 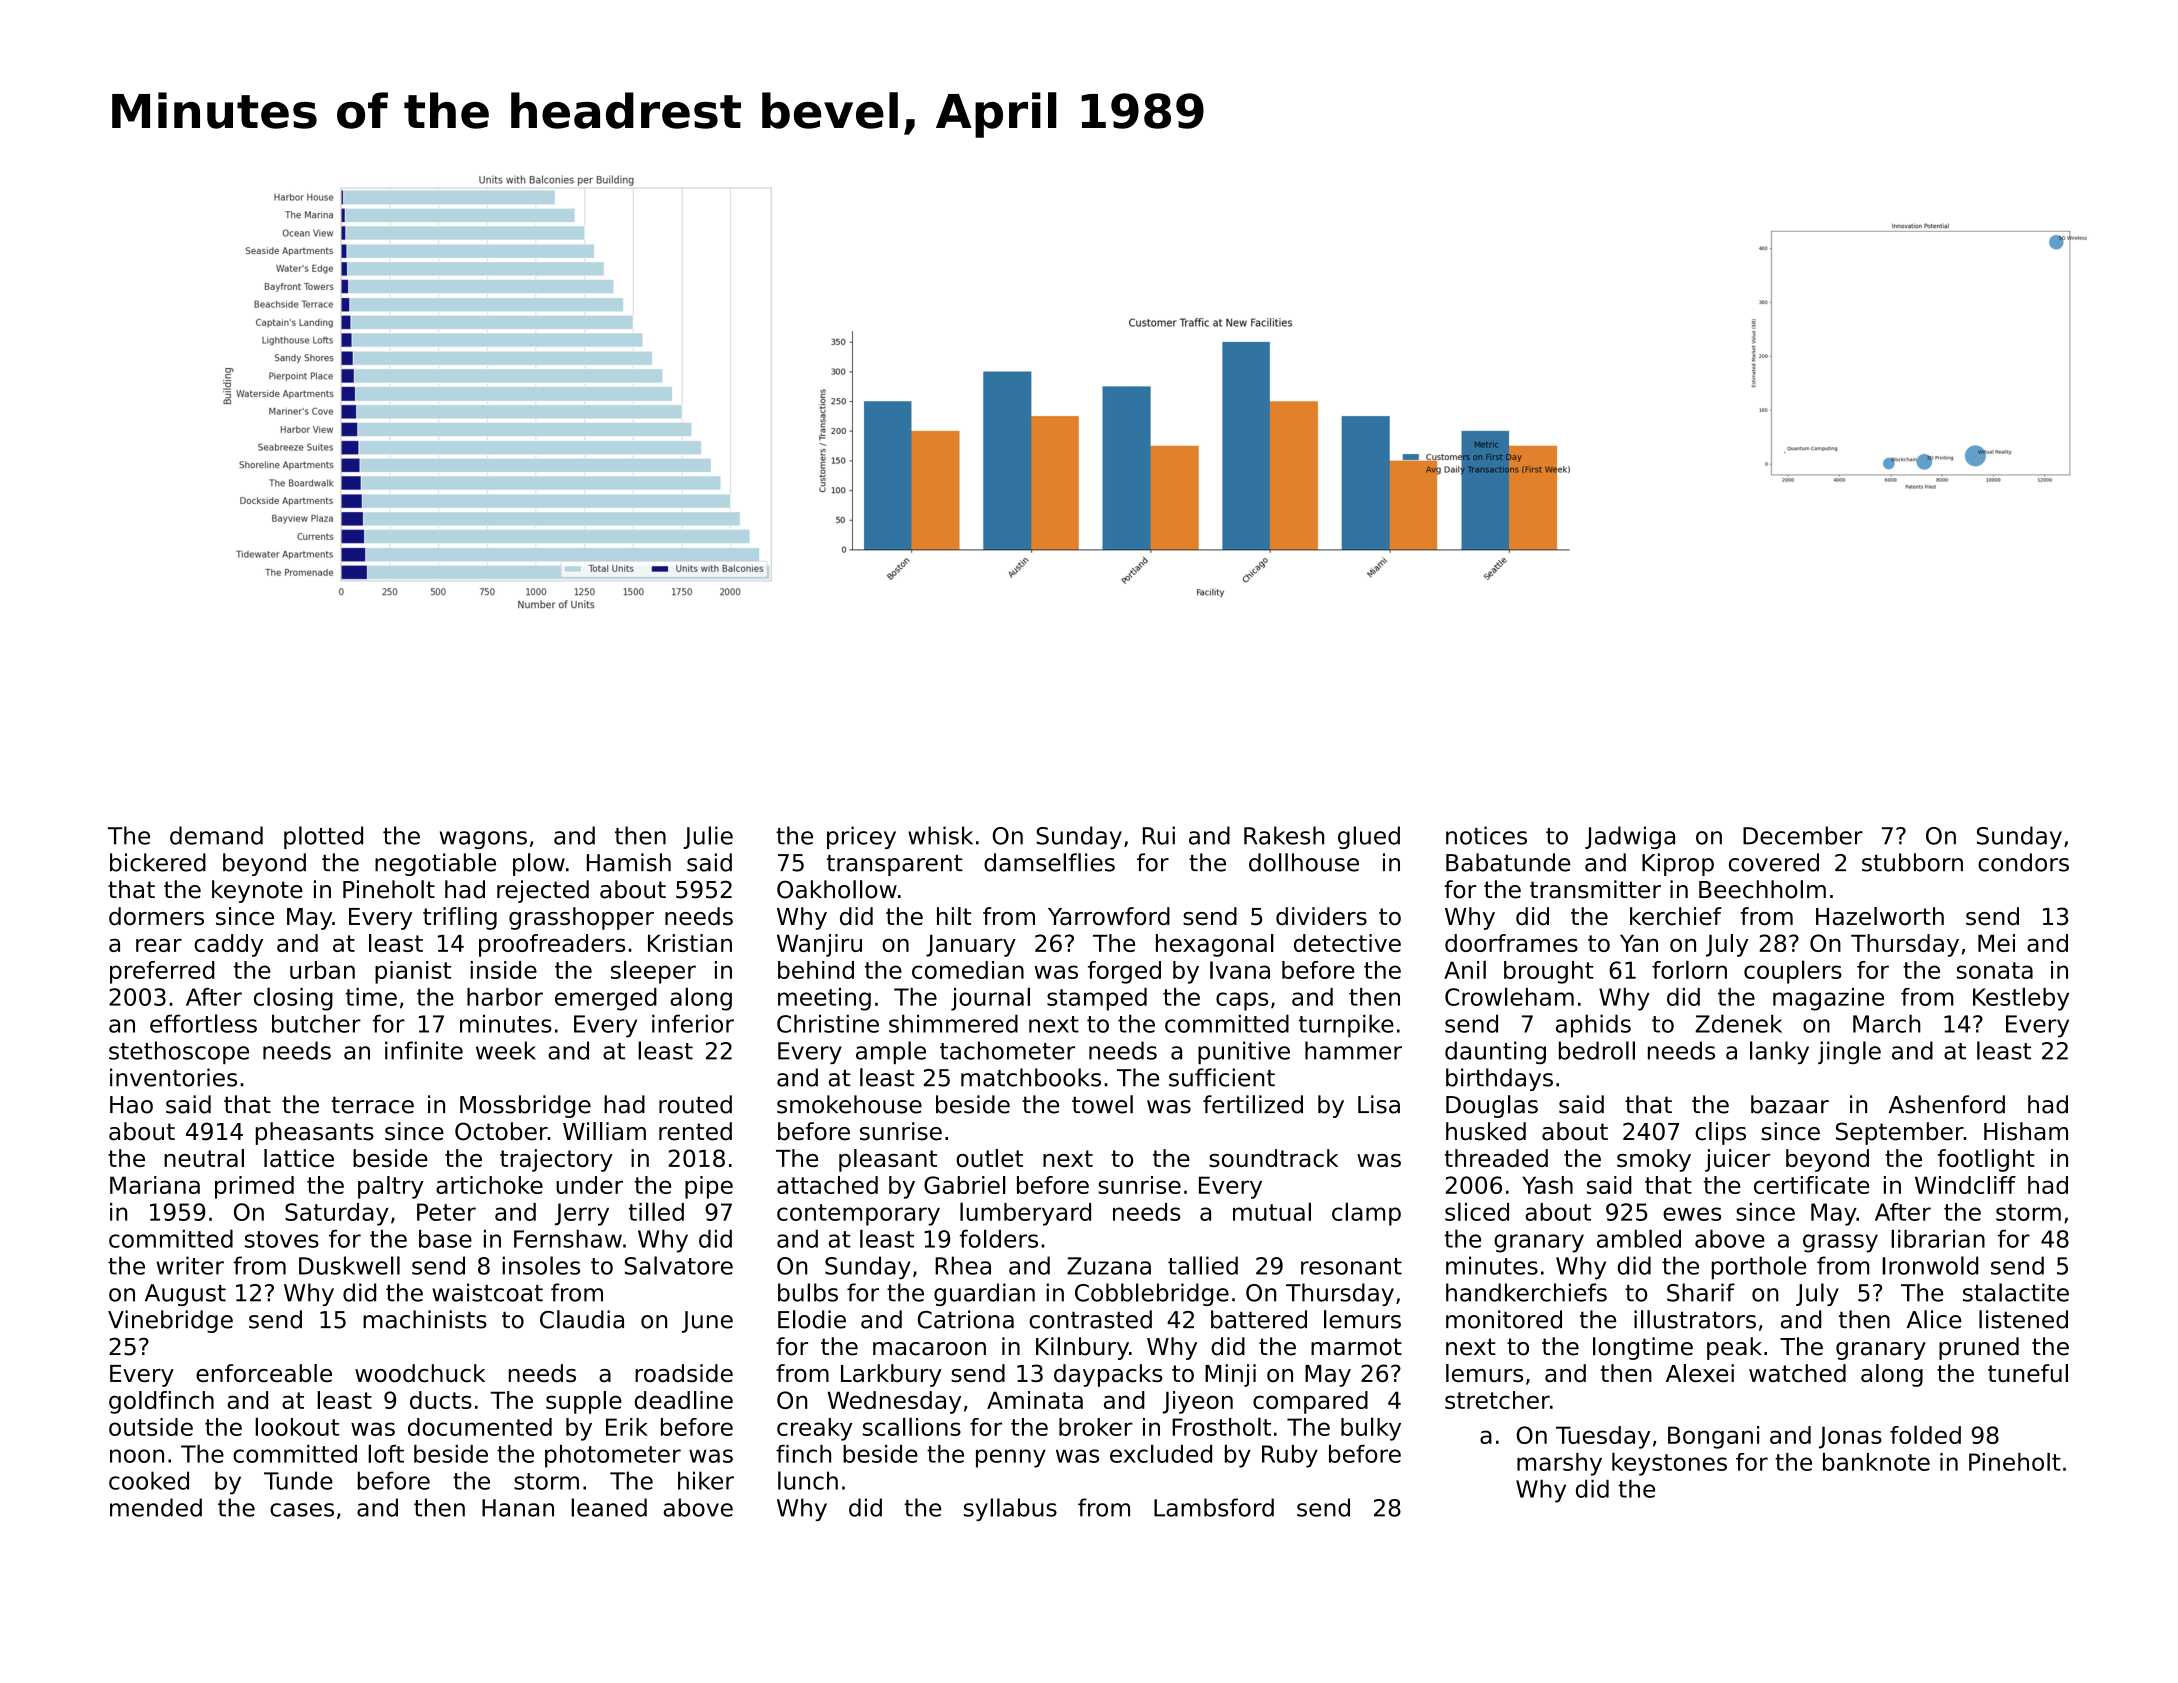 I want to click on Rhea, so click(x=963, y=1265).
